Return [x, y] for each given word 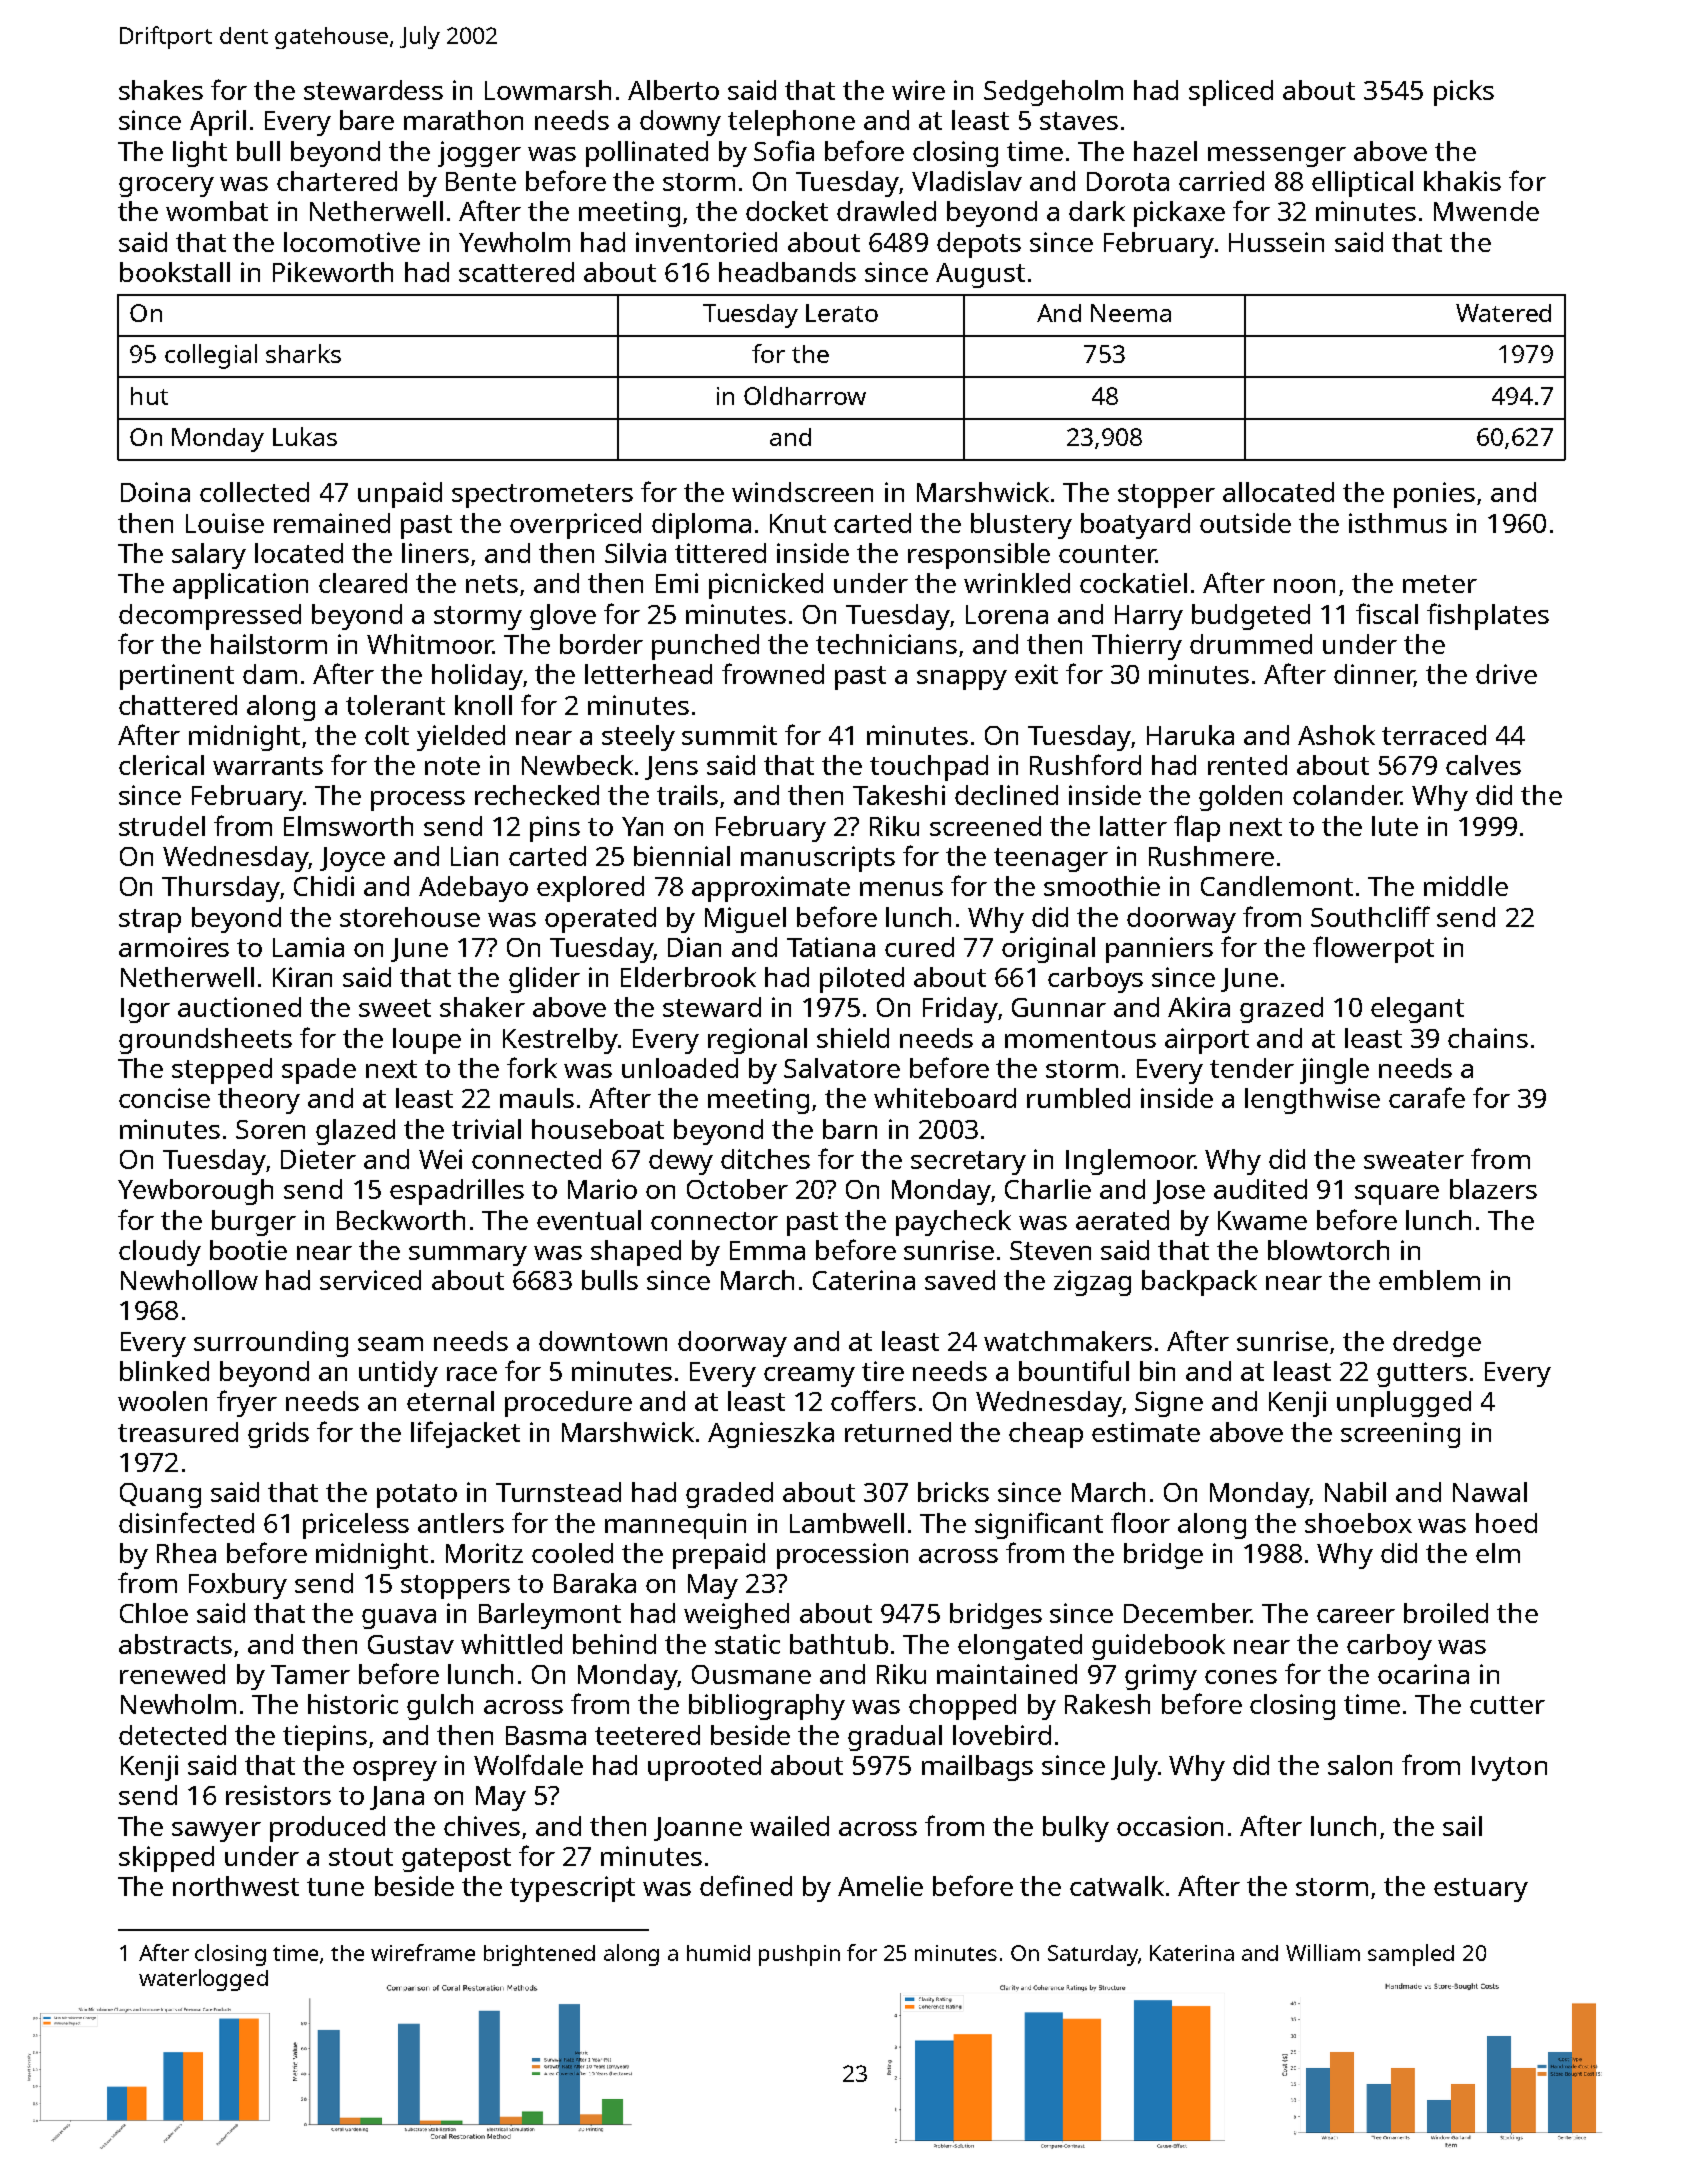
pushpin [799, 1955]
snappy [962, 680]
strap [150, 921]
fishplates [1488, 616]
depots [979, 245]
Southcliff [1370, 916]
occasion [1170, 1826]
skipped [166, 1859]
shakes [161, 90]
